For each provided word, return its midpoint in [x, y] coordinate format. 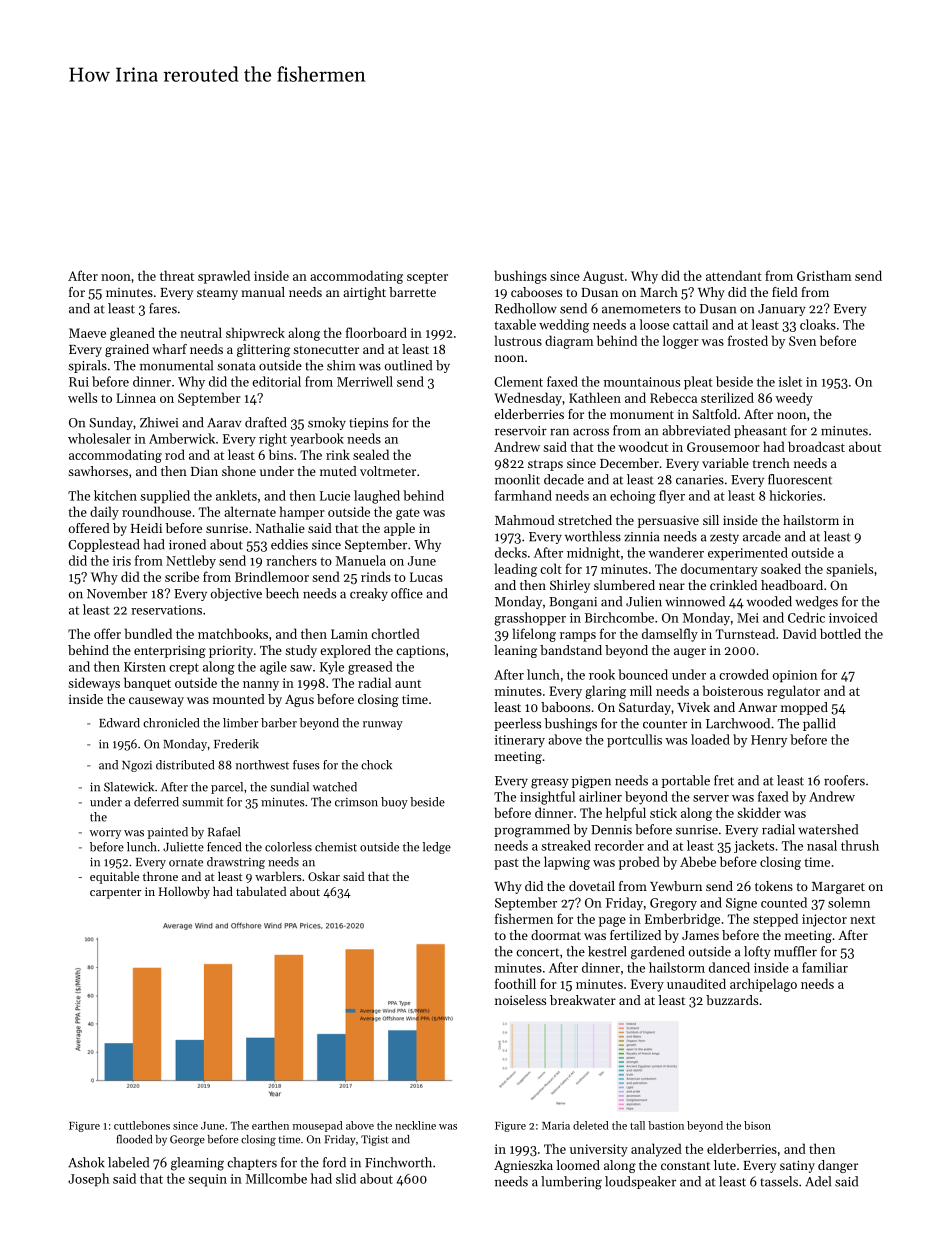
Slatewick [129, 787]
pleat [698, 383]
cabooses [536, 292]
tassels [779, 1181]
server [711, 798]
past [506, 864]
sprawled [224, 277]
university [599, 1150]
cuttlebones [142, 1125]
